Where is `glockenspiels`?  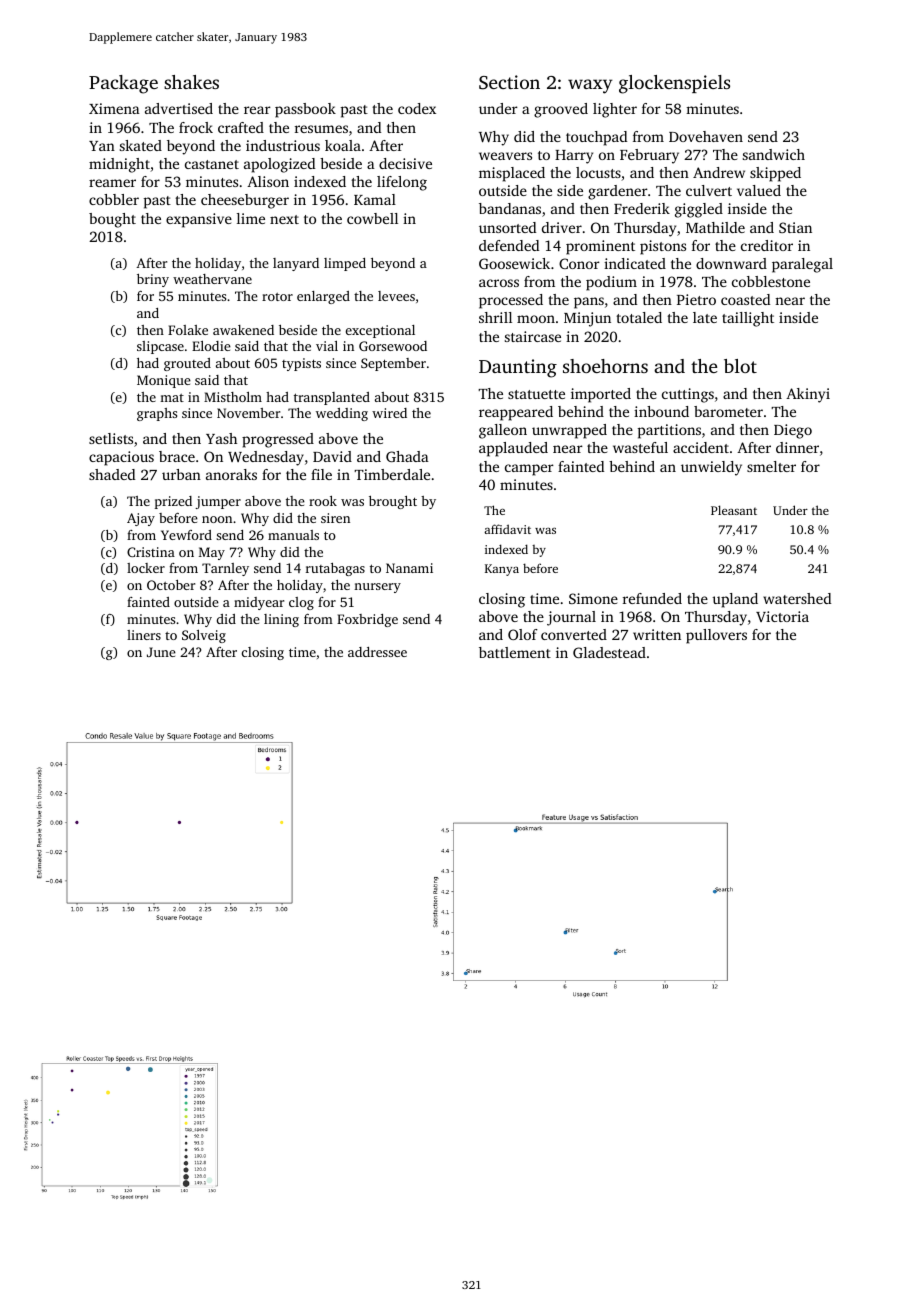
glockenspiels is located at coordinates (674, 84).
